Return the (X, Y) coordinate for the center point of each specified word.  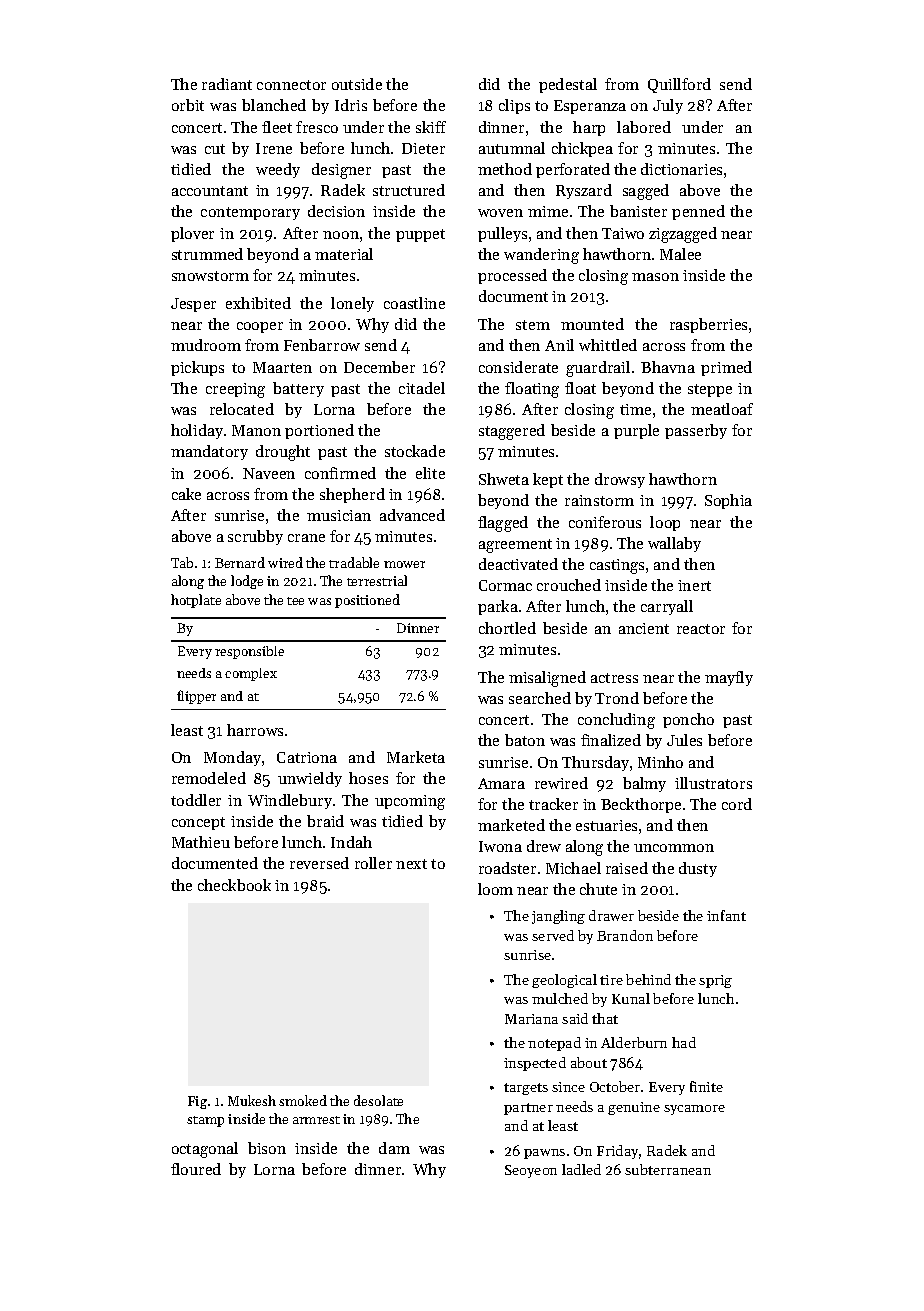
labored (644, 127)
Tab (182, 562)
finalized (611, 740)
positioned (367, 601)
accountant (210, 191)
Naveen (269, 473)
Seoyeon (531, 1171)
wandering (541, 256)
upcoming (410, 802)
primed (726, 368)
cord (737, 804)
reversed (319, 863)
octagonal (205, 1150)
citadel (422, 388)
